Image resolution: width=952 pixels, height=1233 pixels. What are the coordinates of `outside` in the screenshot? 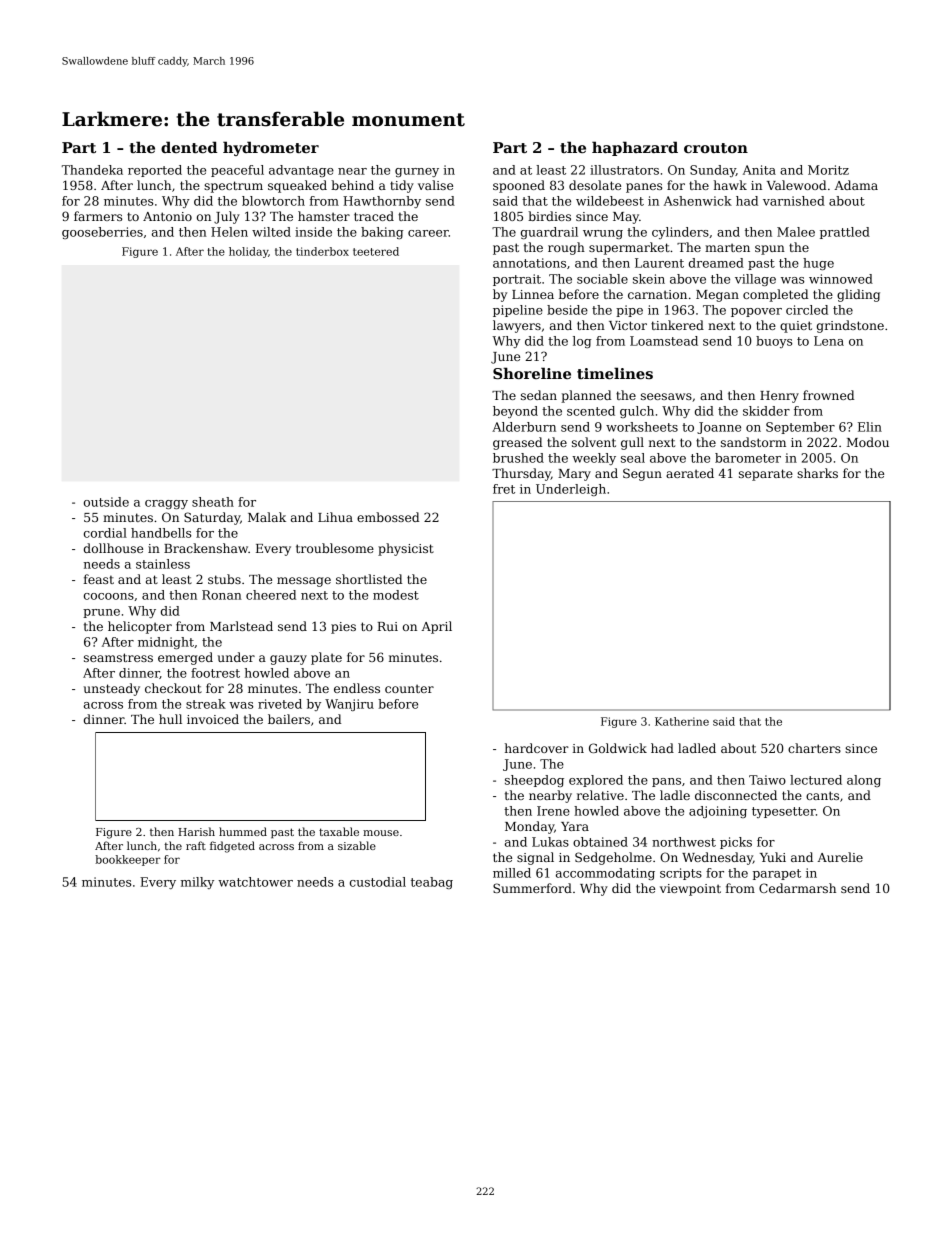 It's located at (106, 502).
